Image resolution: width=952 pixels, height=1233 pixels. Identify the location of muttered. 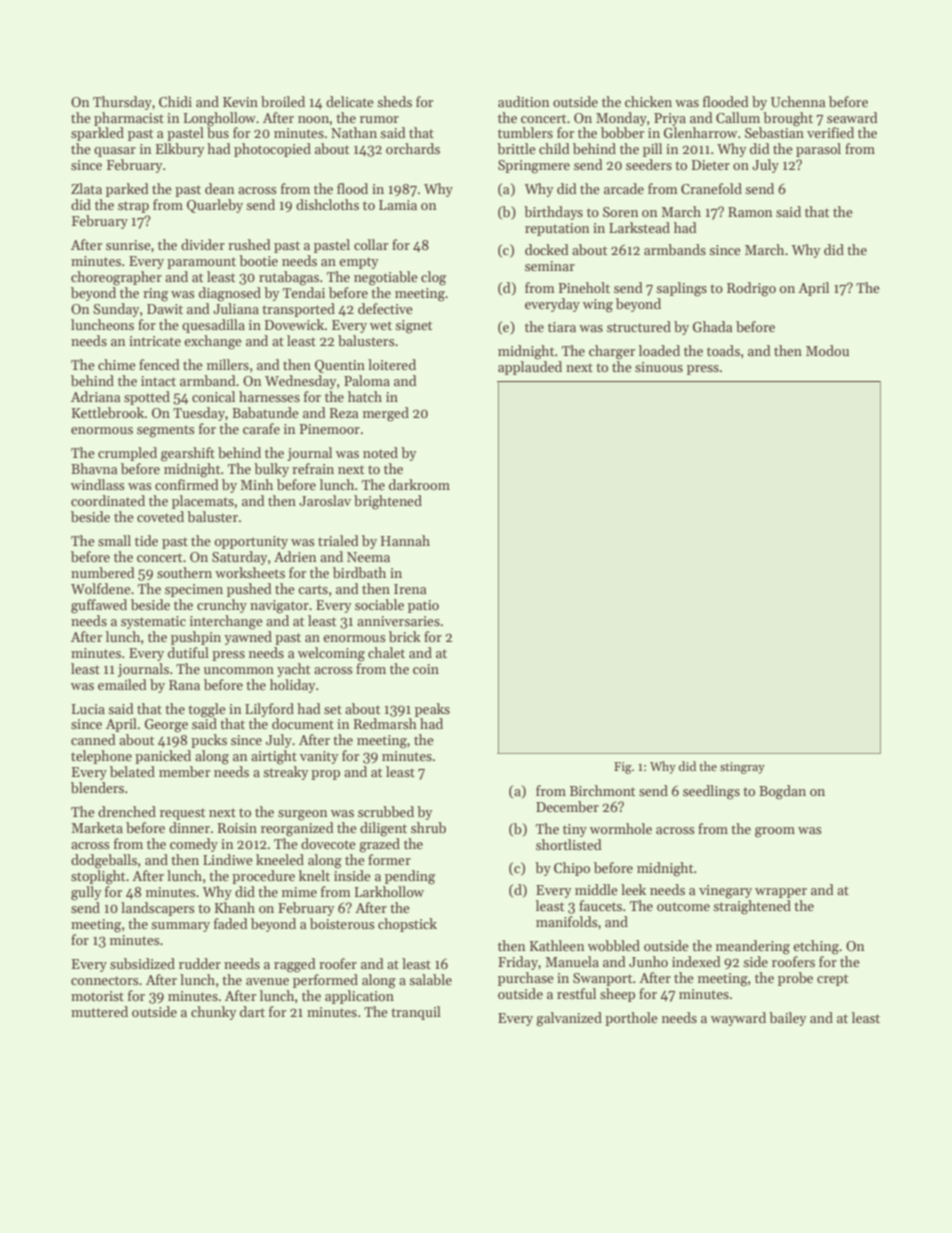
(99, 1011).
